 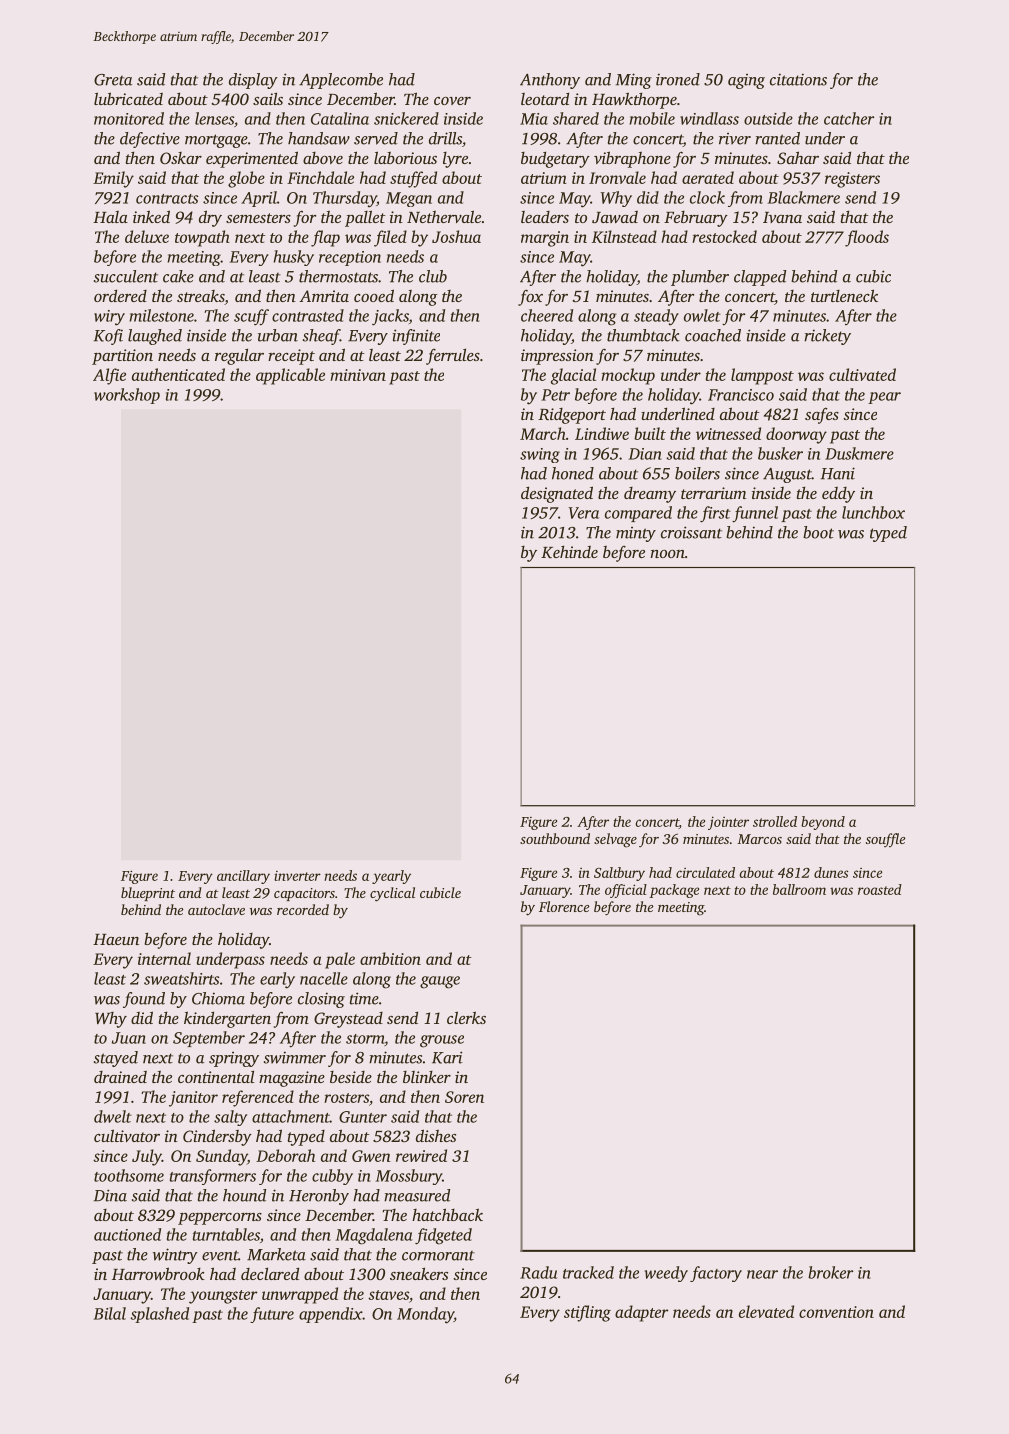 I want to click on Vera, so click(x=583, y=513).
